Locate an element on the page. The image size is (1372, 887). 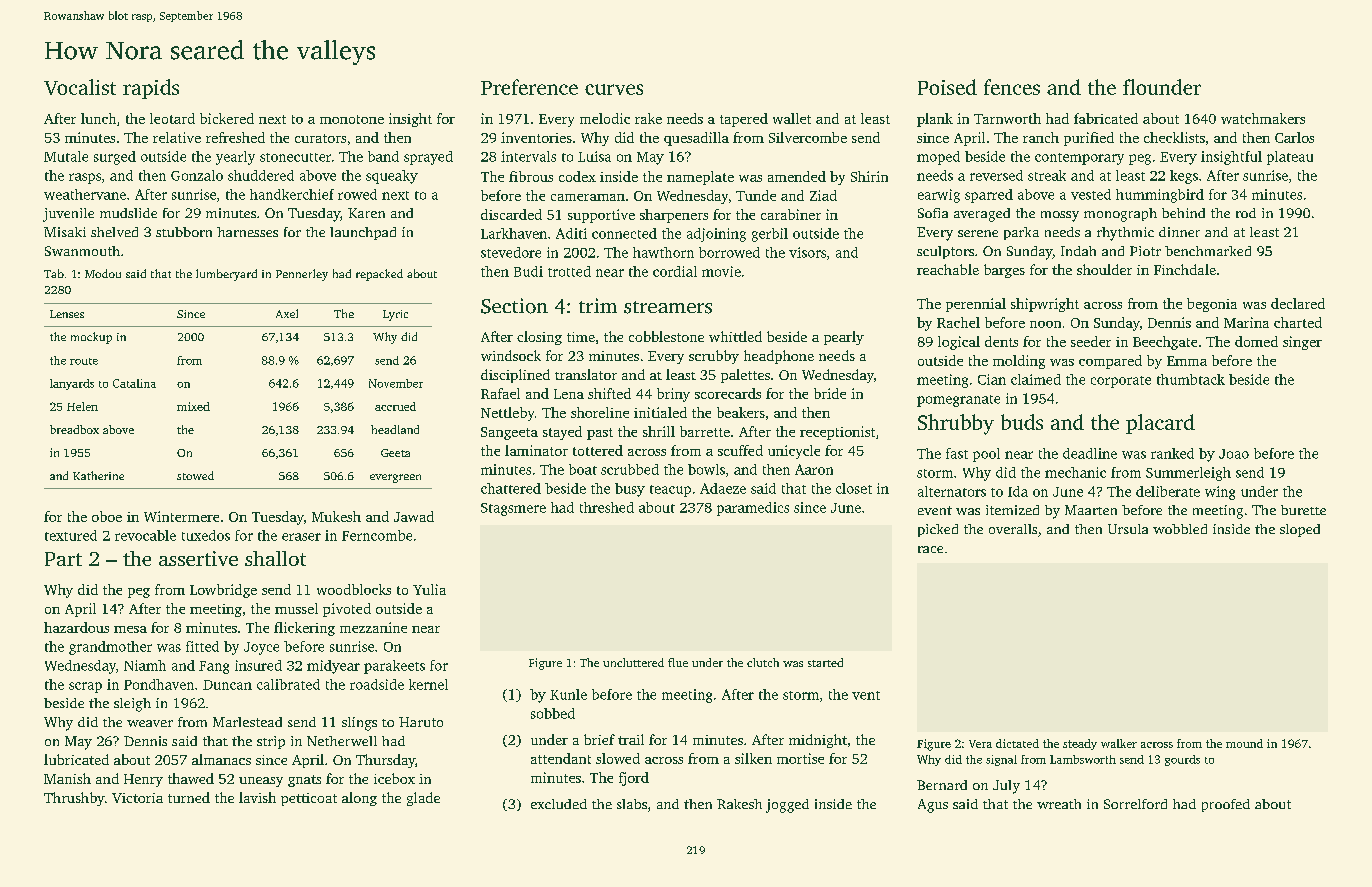
route is located at coordinates (84, 361).
